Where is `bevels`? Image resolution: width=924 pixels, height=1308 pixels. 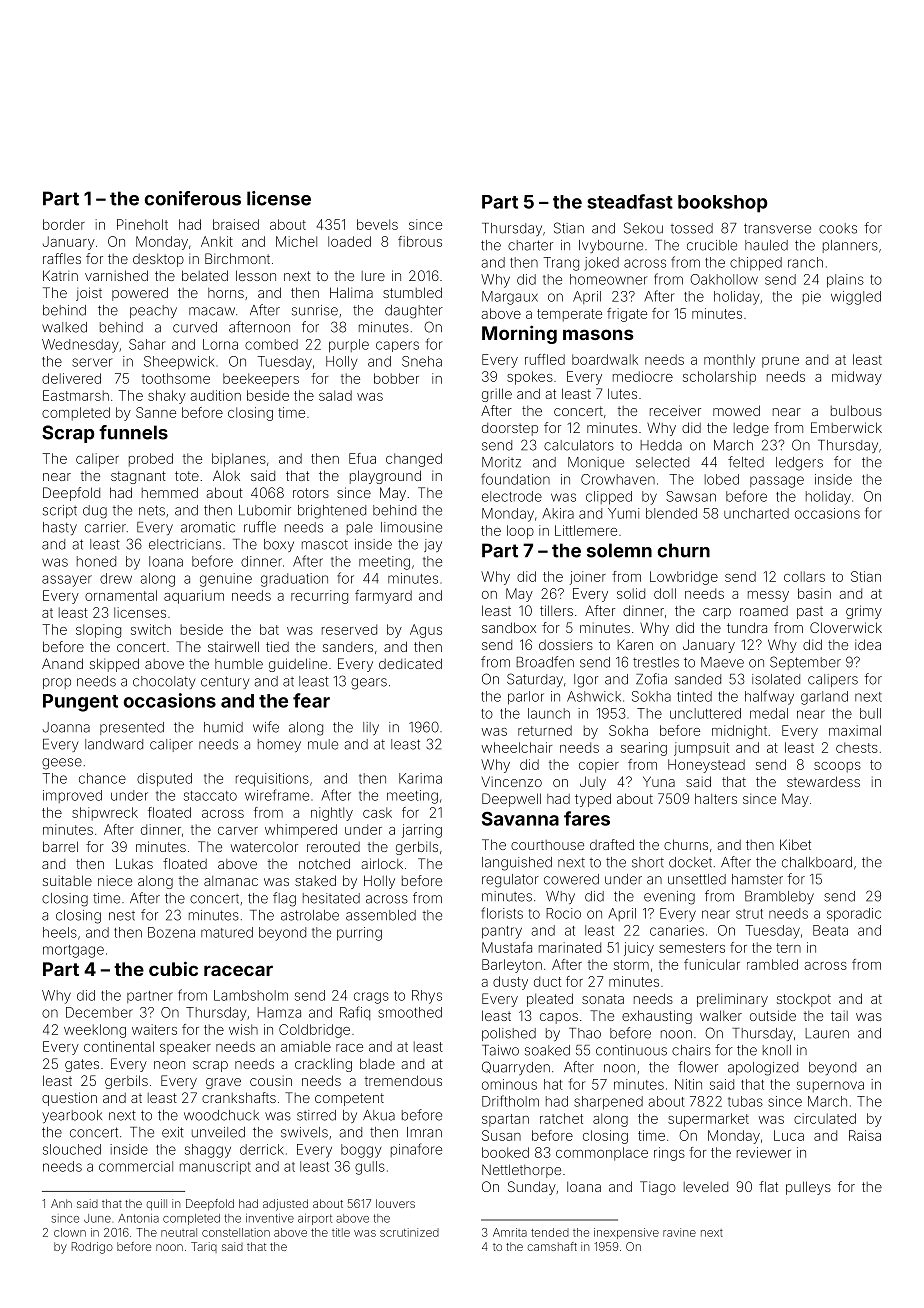 bevels is located at coordinates (377, 224).
